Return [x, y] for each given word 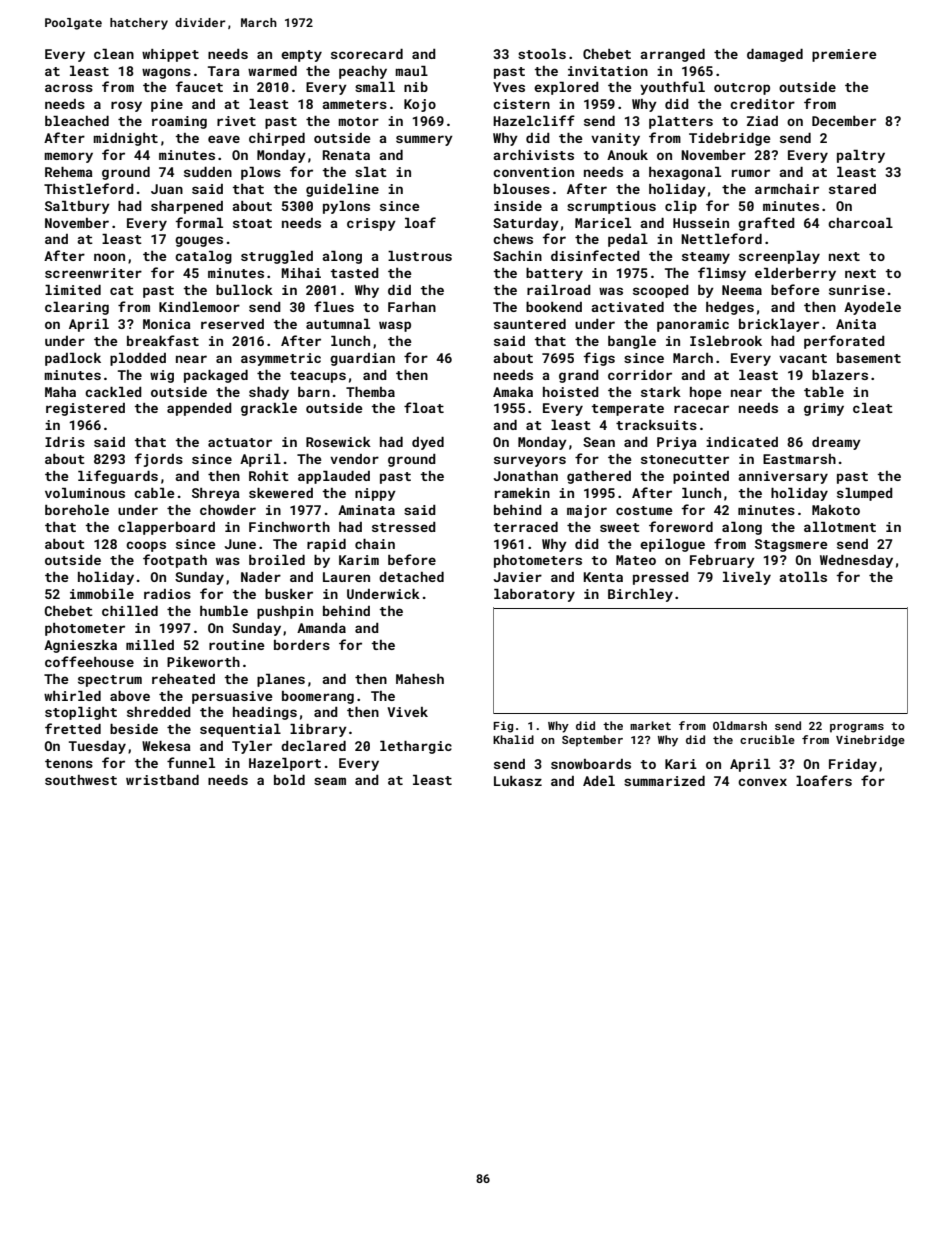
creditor [762, 104]
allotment [840, 527]
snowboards [591, 764]
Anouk [627, 155]
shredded [159, 712]
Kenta [603, 577]
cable [154, 493]
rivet [236, 121]
